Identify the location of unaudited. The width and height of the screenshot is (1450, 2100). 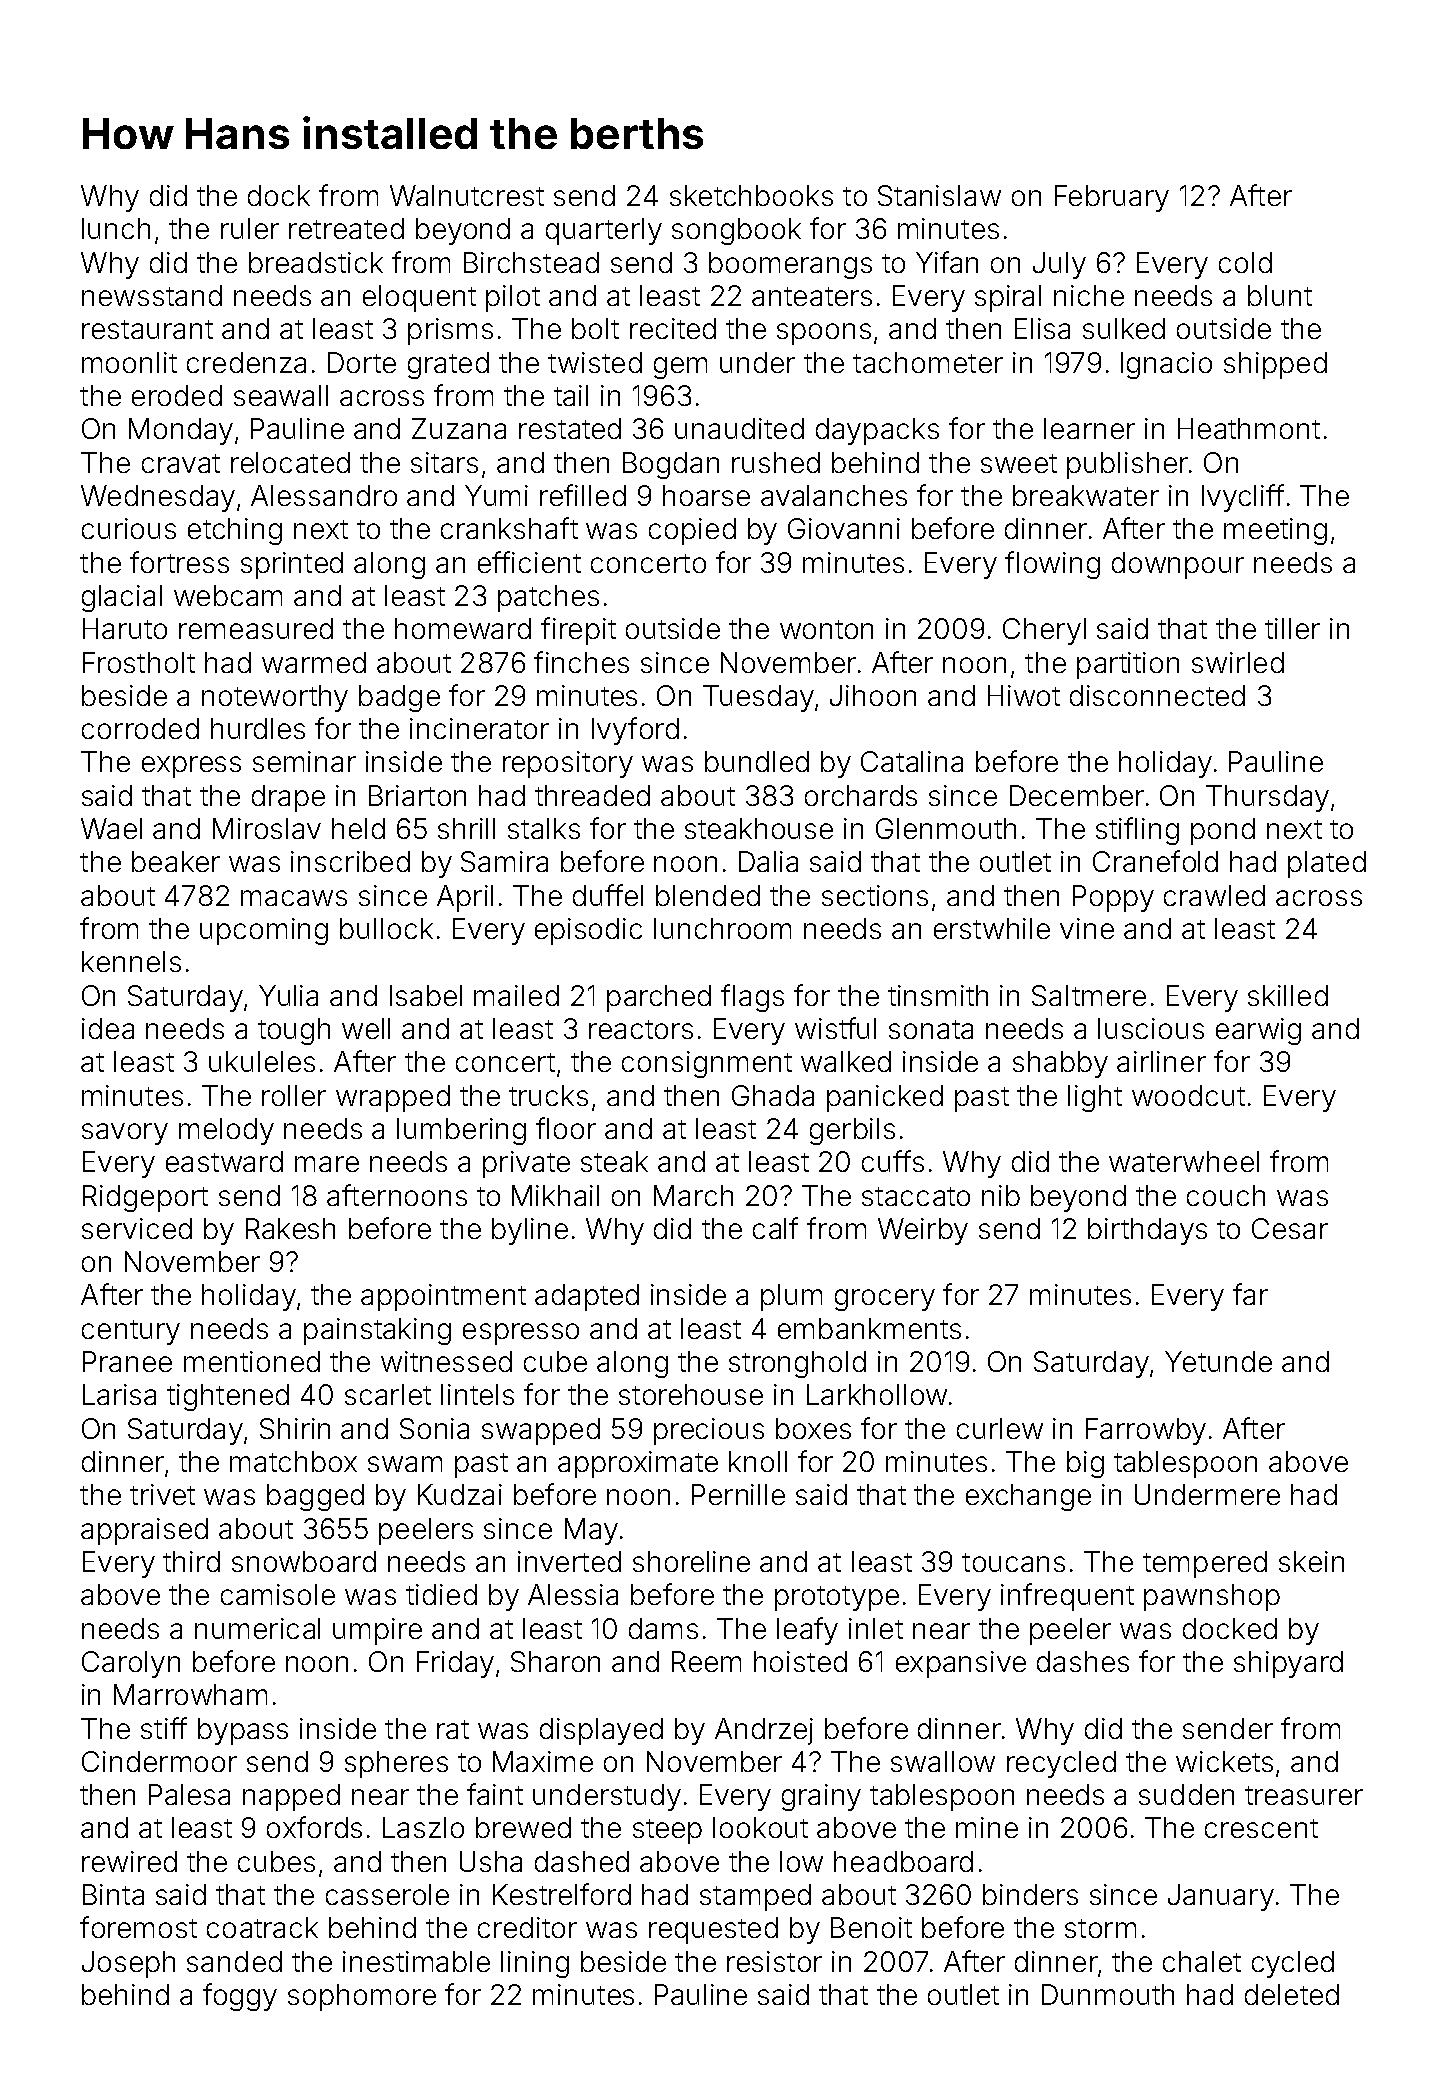
(739, 428).
